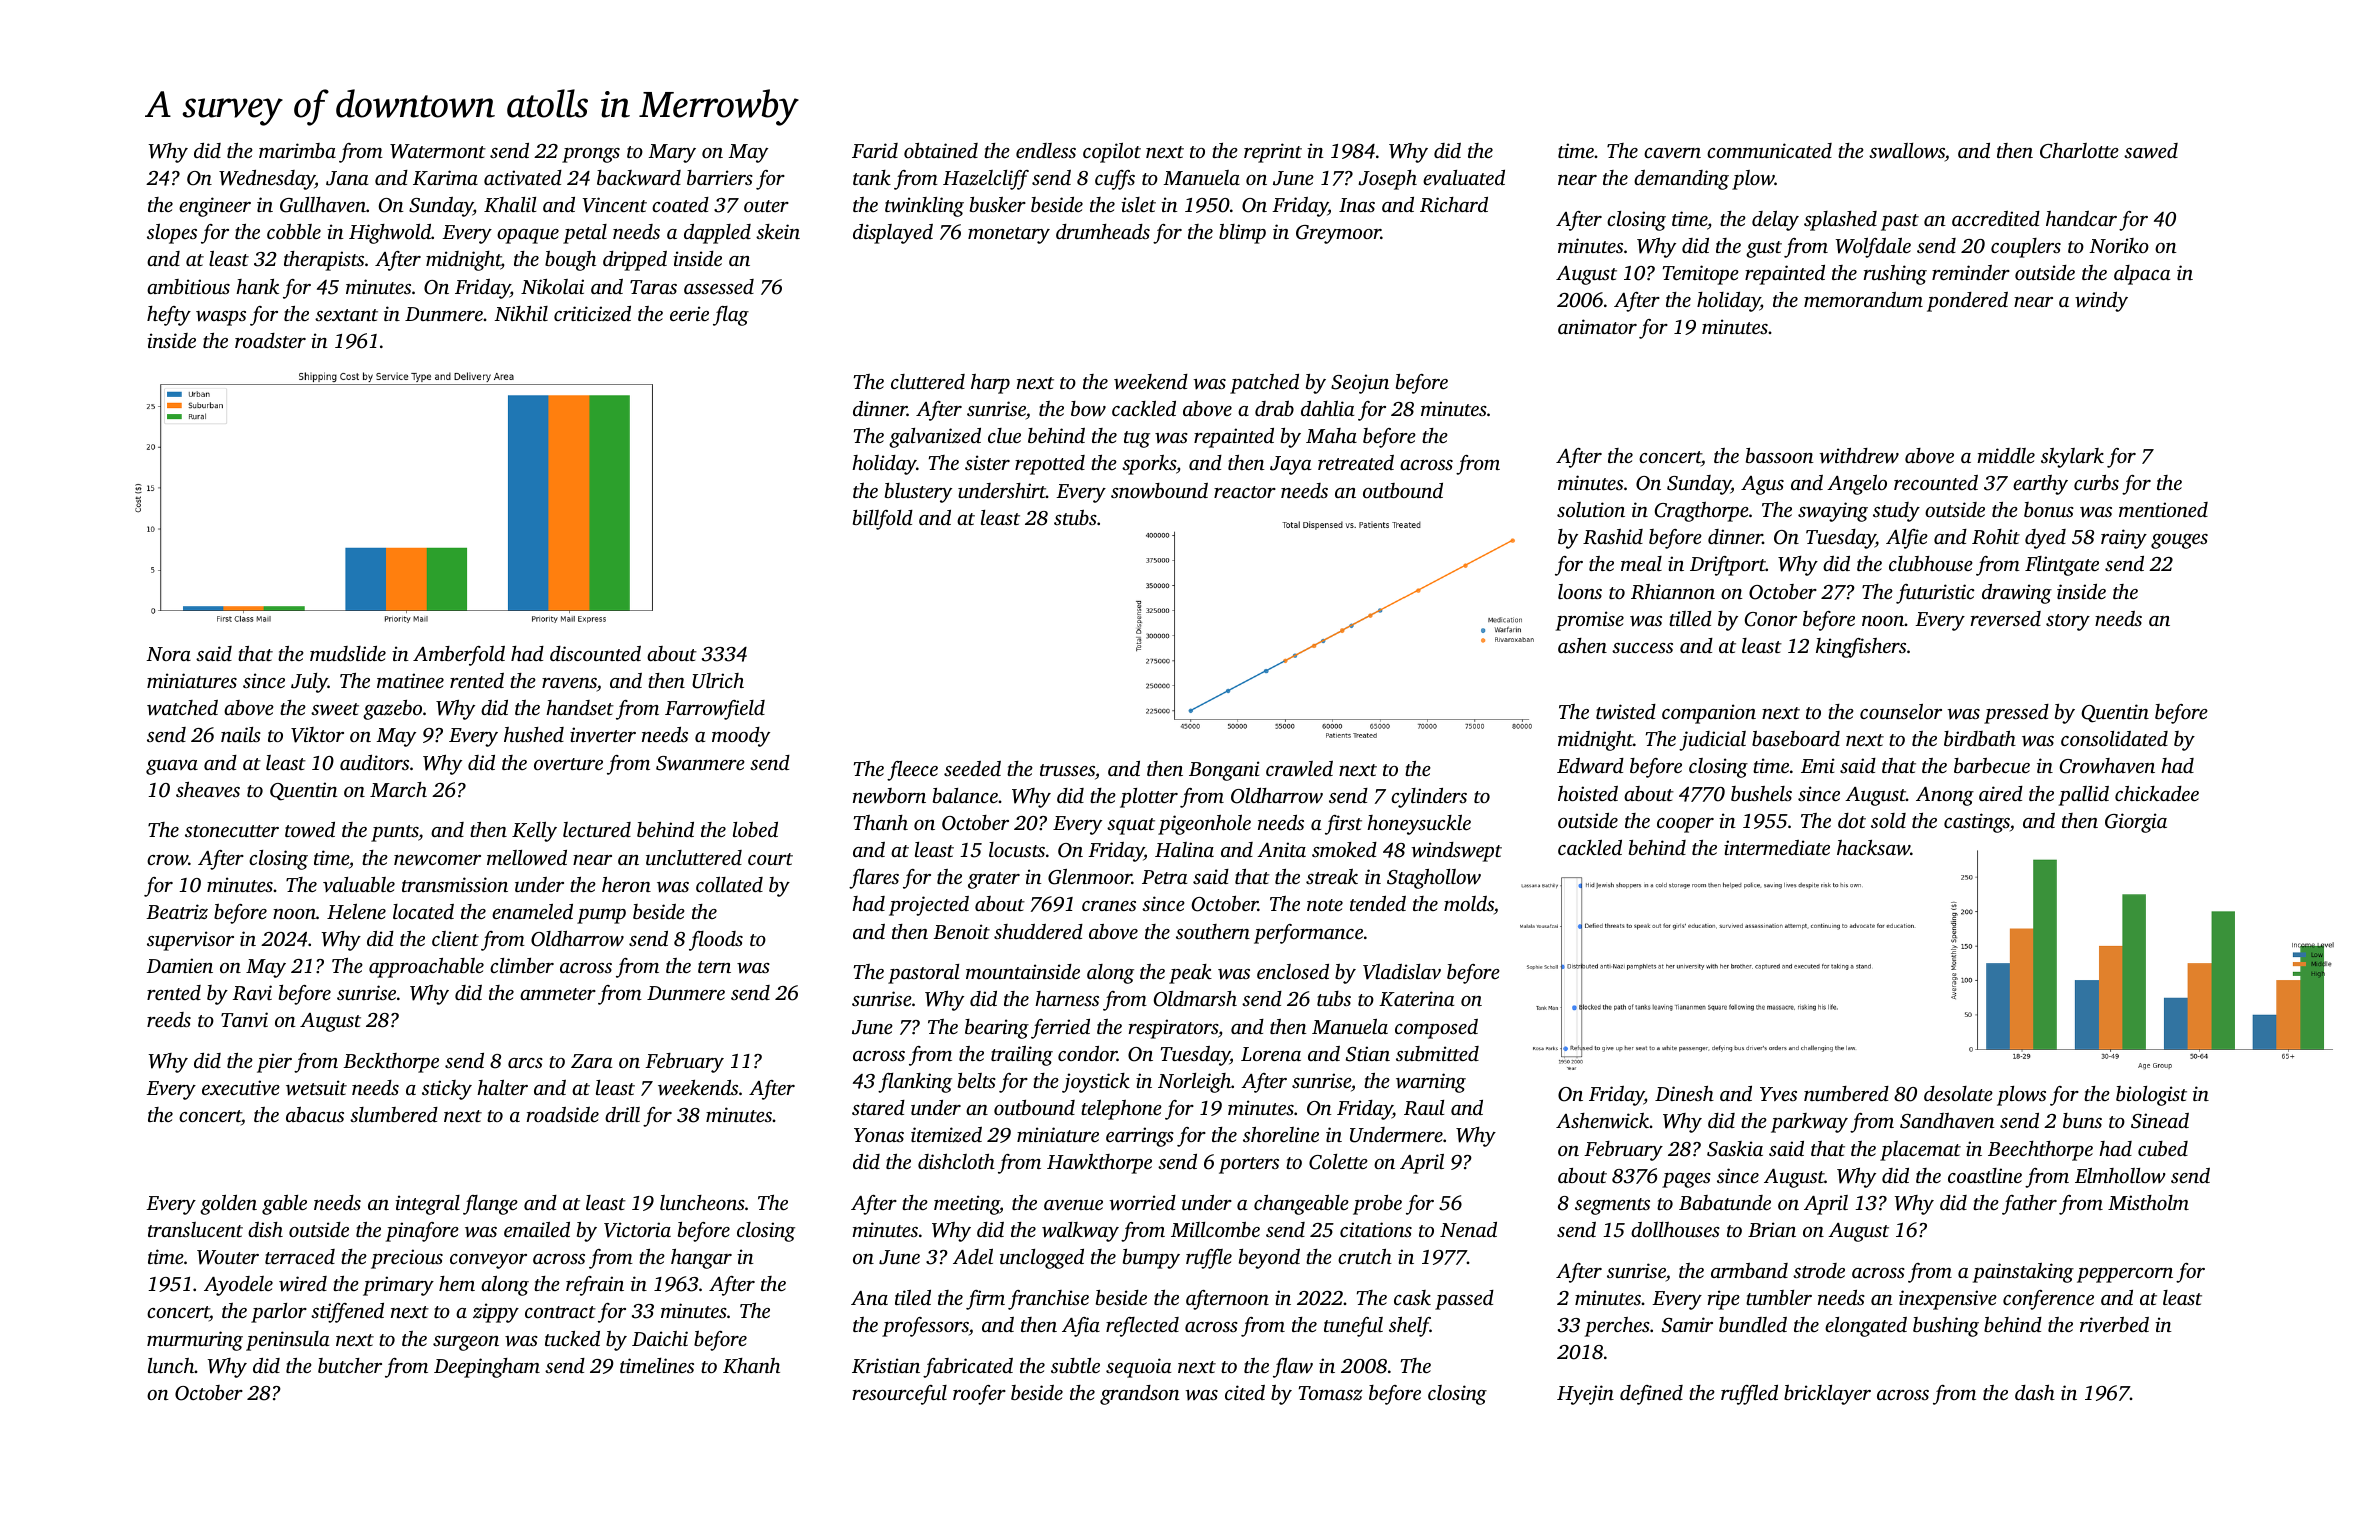 This screenshot has height=1526, width=2358. Describe the element at coordinates (1769, 150) in the screenshot. I see `communicated` at that location.
